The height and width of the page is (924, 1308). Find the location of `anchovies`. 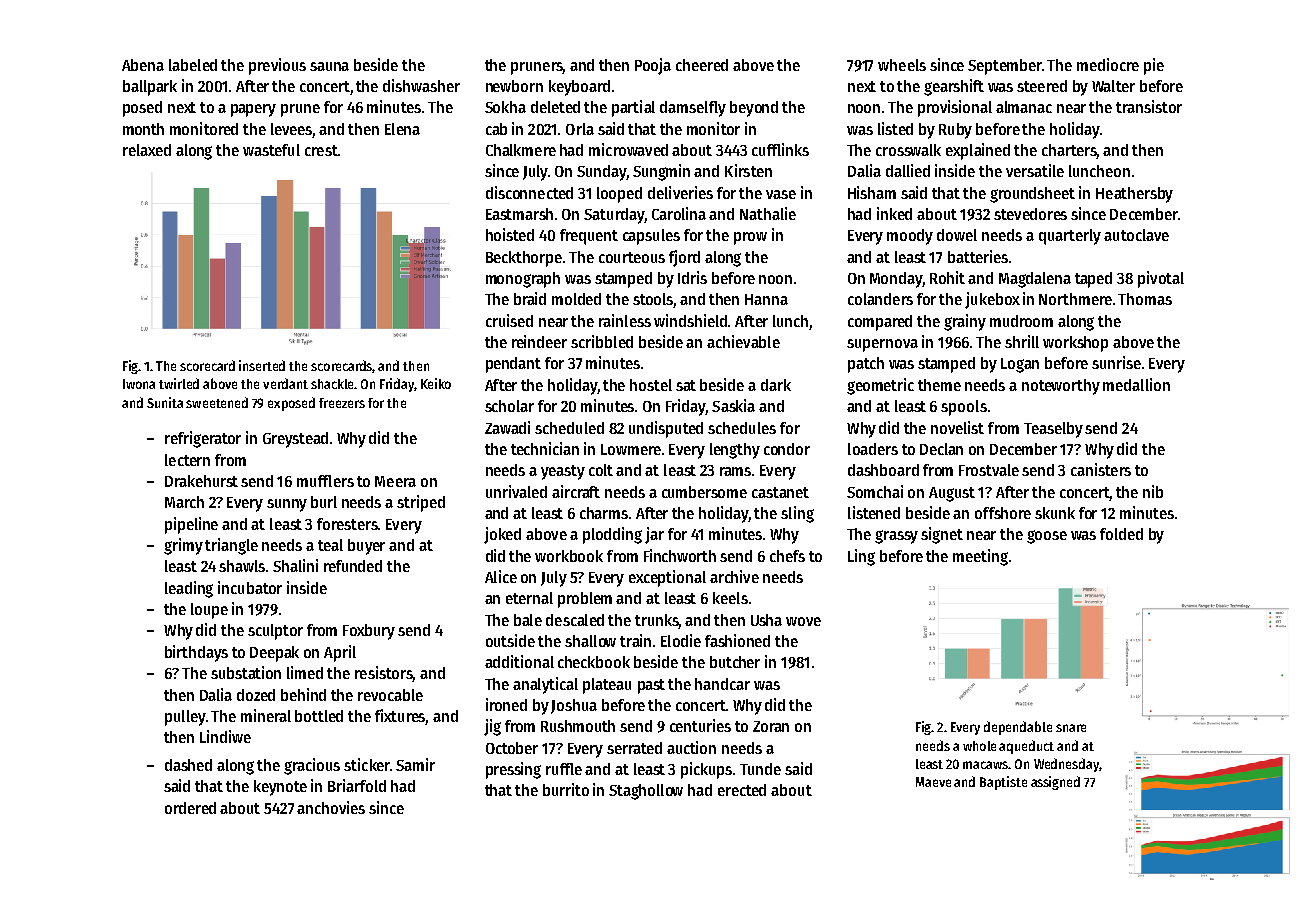

anchovies is located at coordinates (331, 807).
